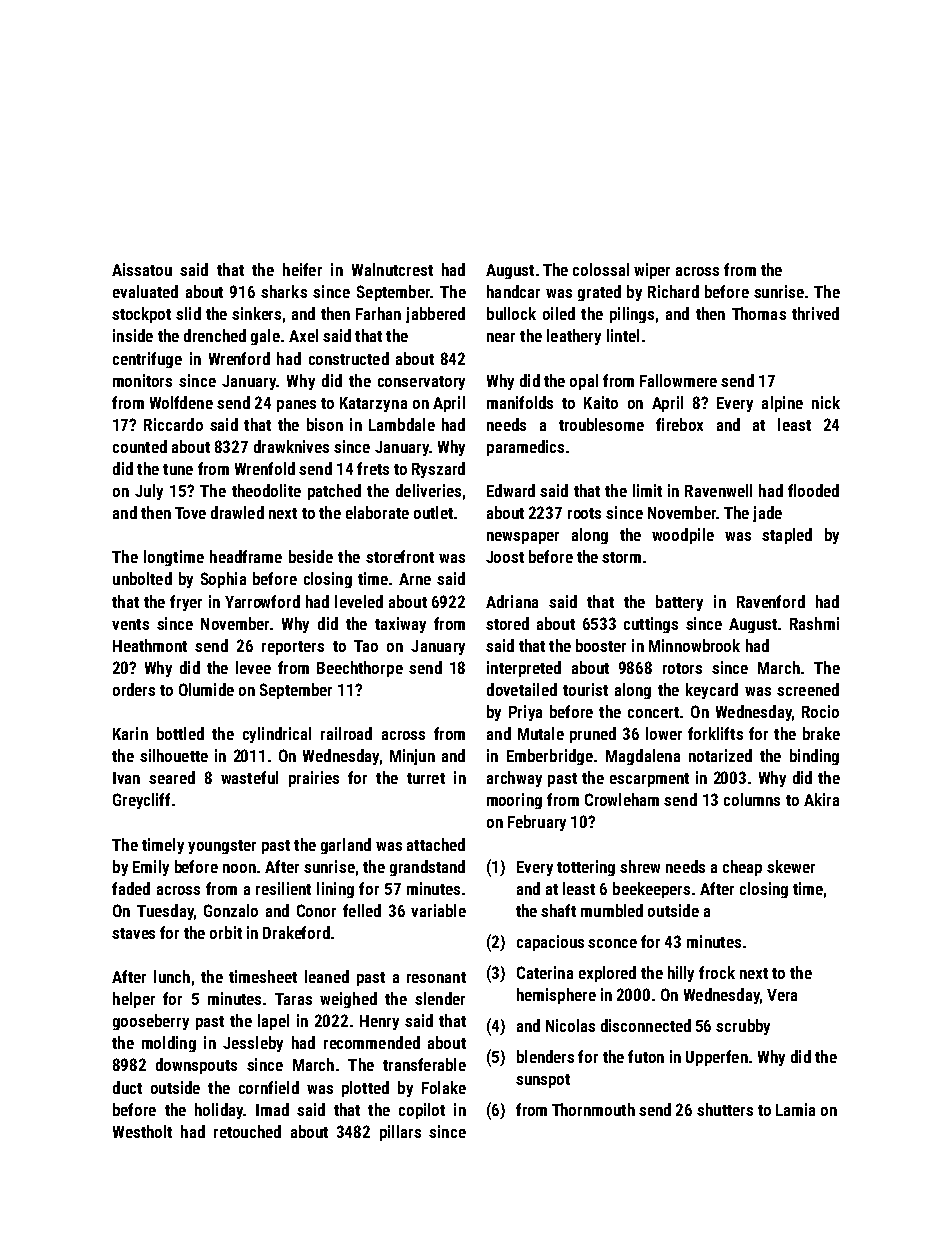  What do you see at coordinates (400, 625) in the screenshot?
I see `taxiway` at bounding box center [400, 625].
